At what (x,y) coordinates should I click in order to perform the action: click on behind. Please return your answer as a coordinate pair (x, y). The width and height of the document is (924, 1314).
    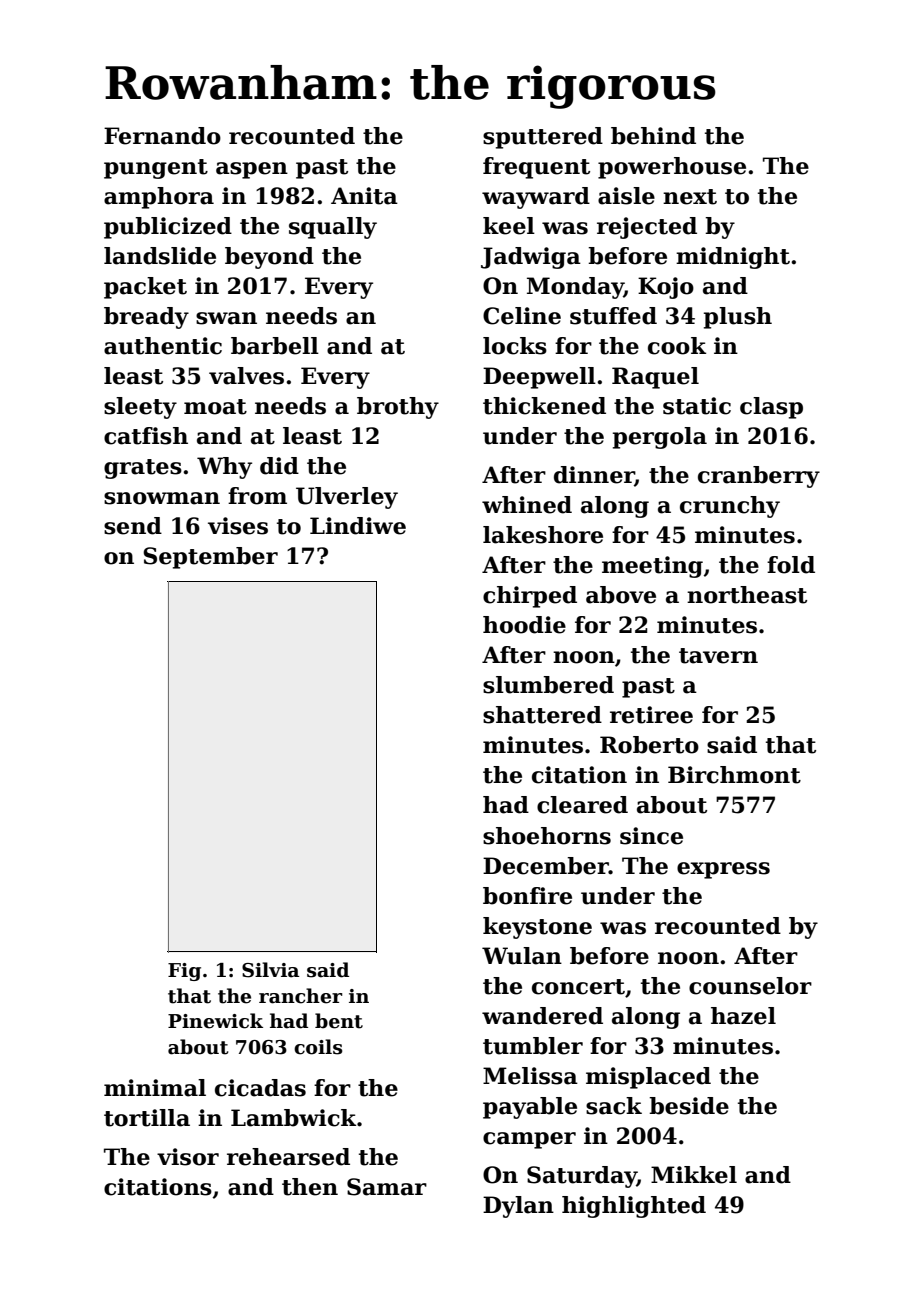
    Looking at the image, I should click on (653, 136).
